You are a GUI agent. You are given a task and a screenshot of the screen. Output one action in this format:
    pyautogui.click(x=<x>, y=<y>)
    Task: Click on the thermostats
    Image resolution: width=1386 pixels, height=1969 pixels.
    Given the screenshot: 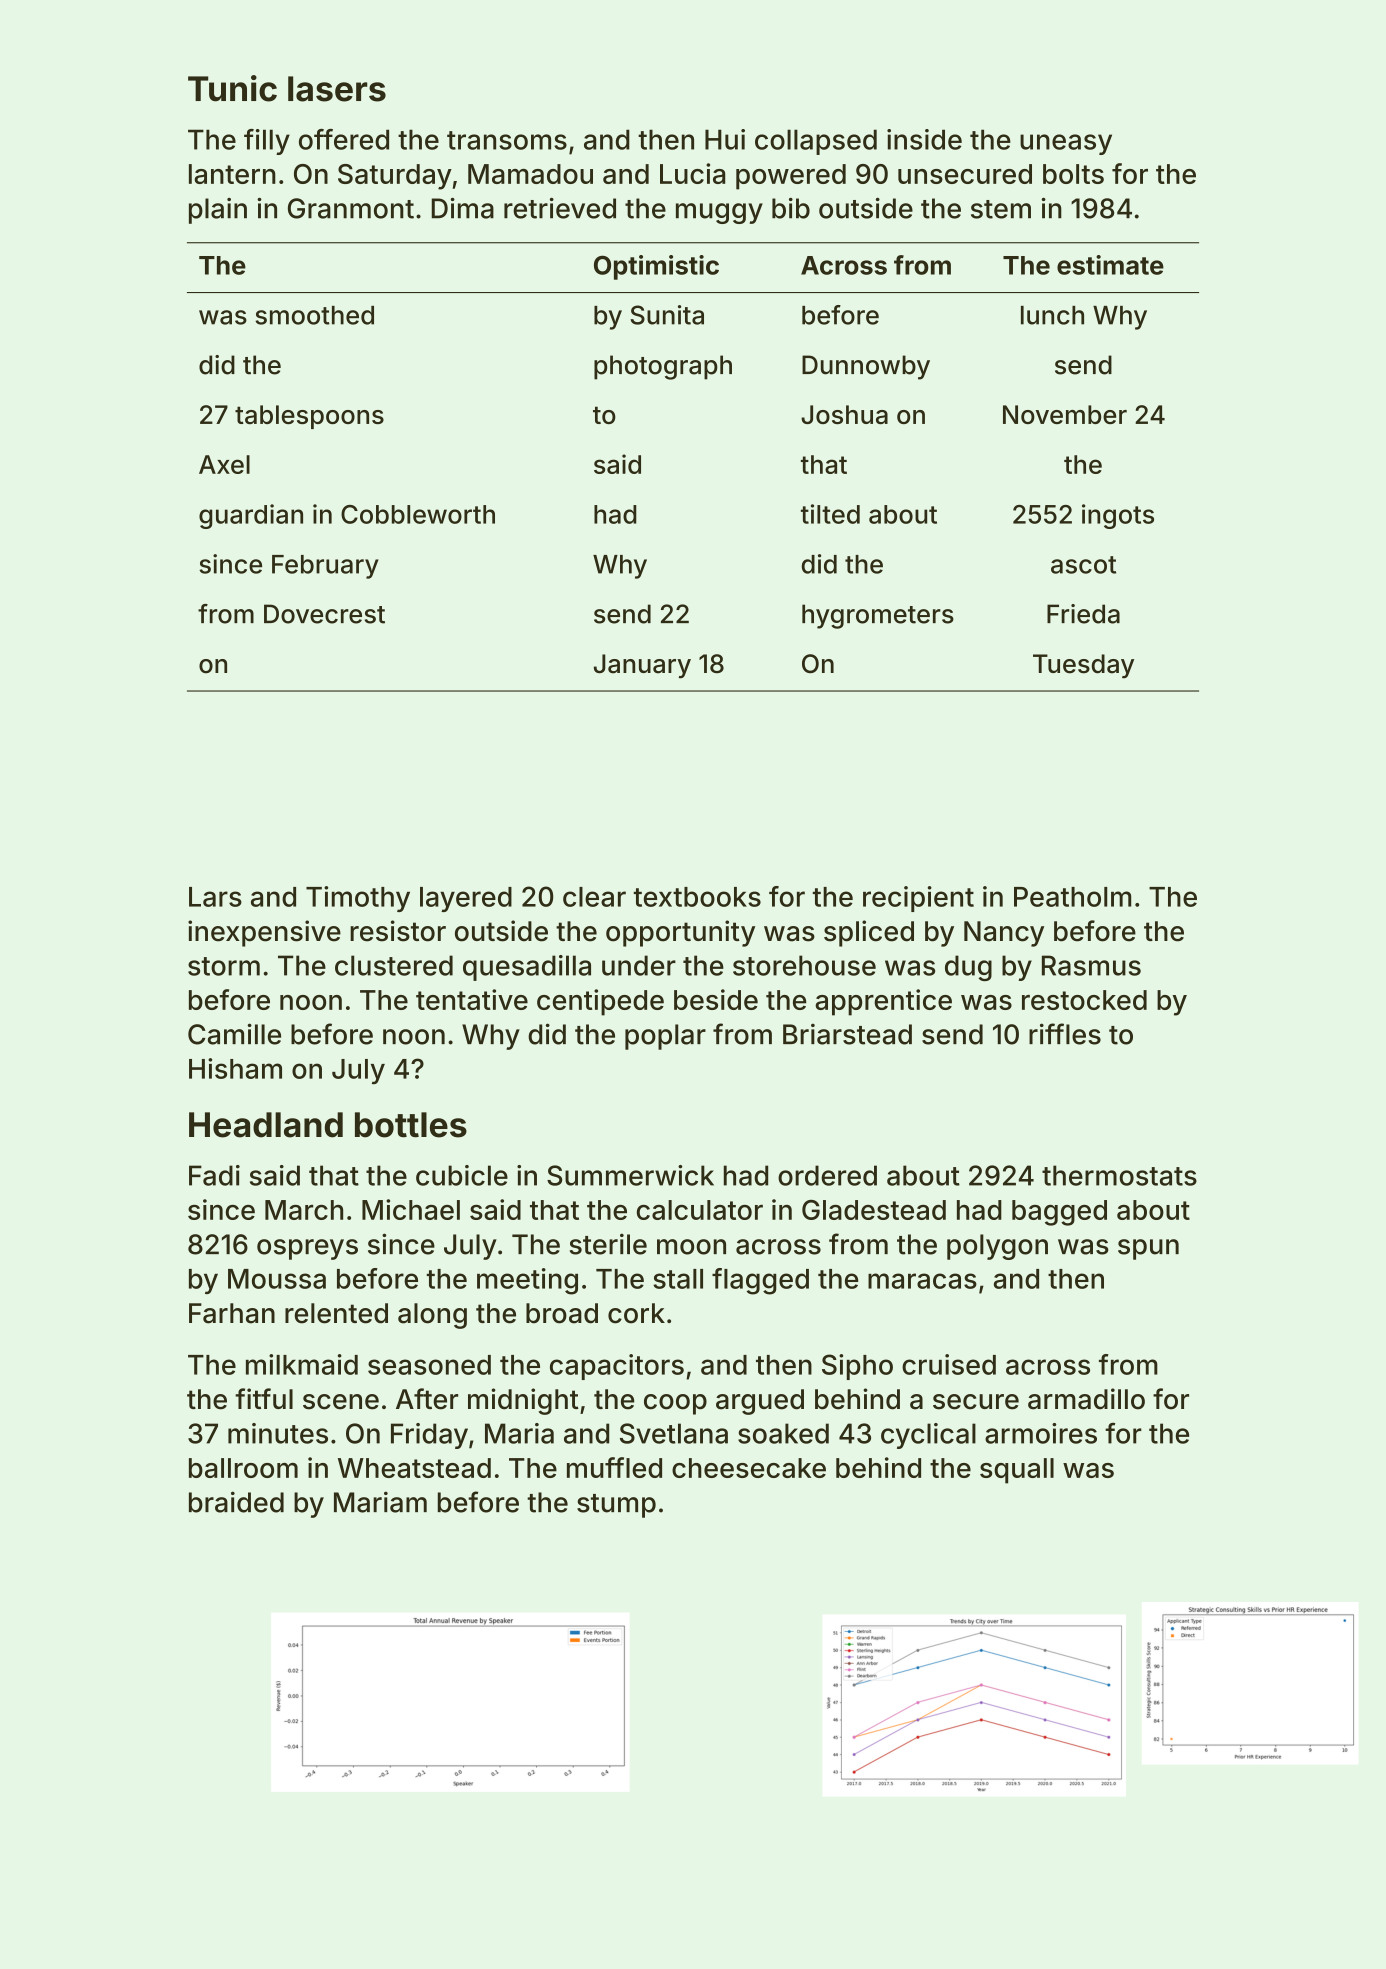 What is the action you would take?
    pyautogui.click(x=1119, y=1175)
